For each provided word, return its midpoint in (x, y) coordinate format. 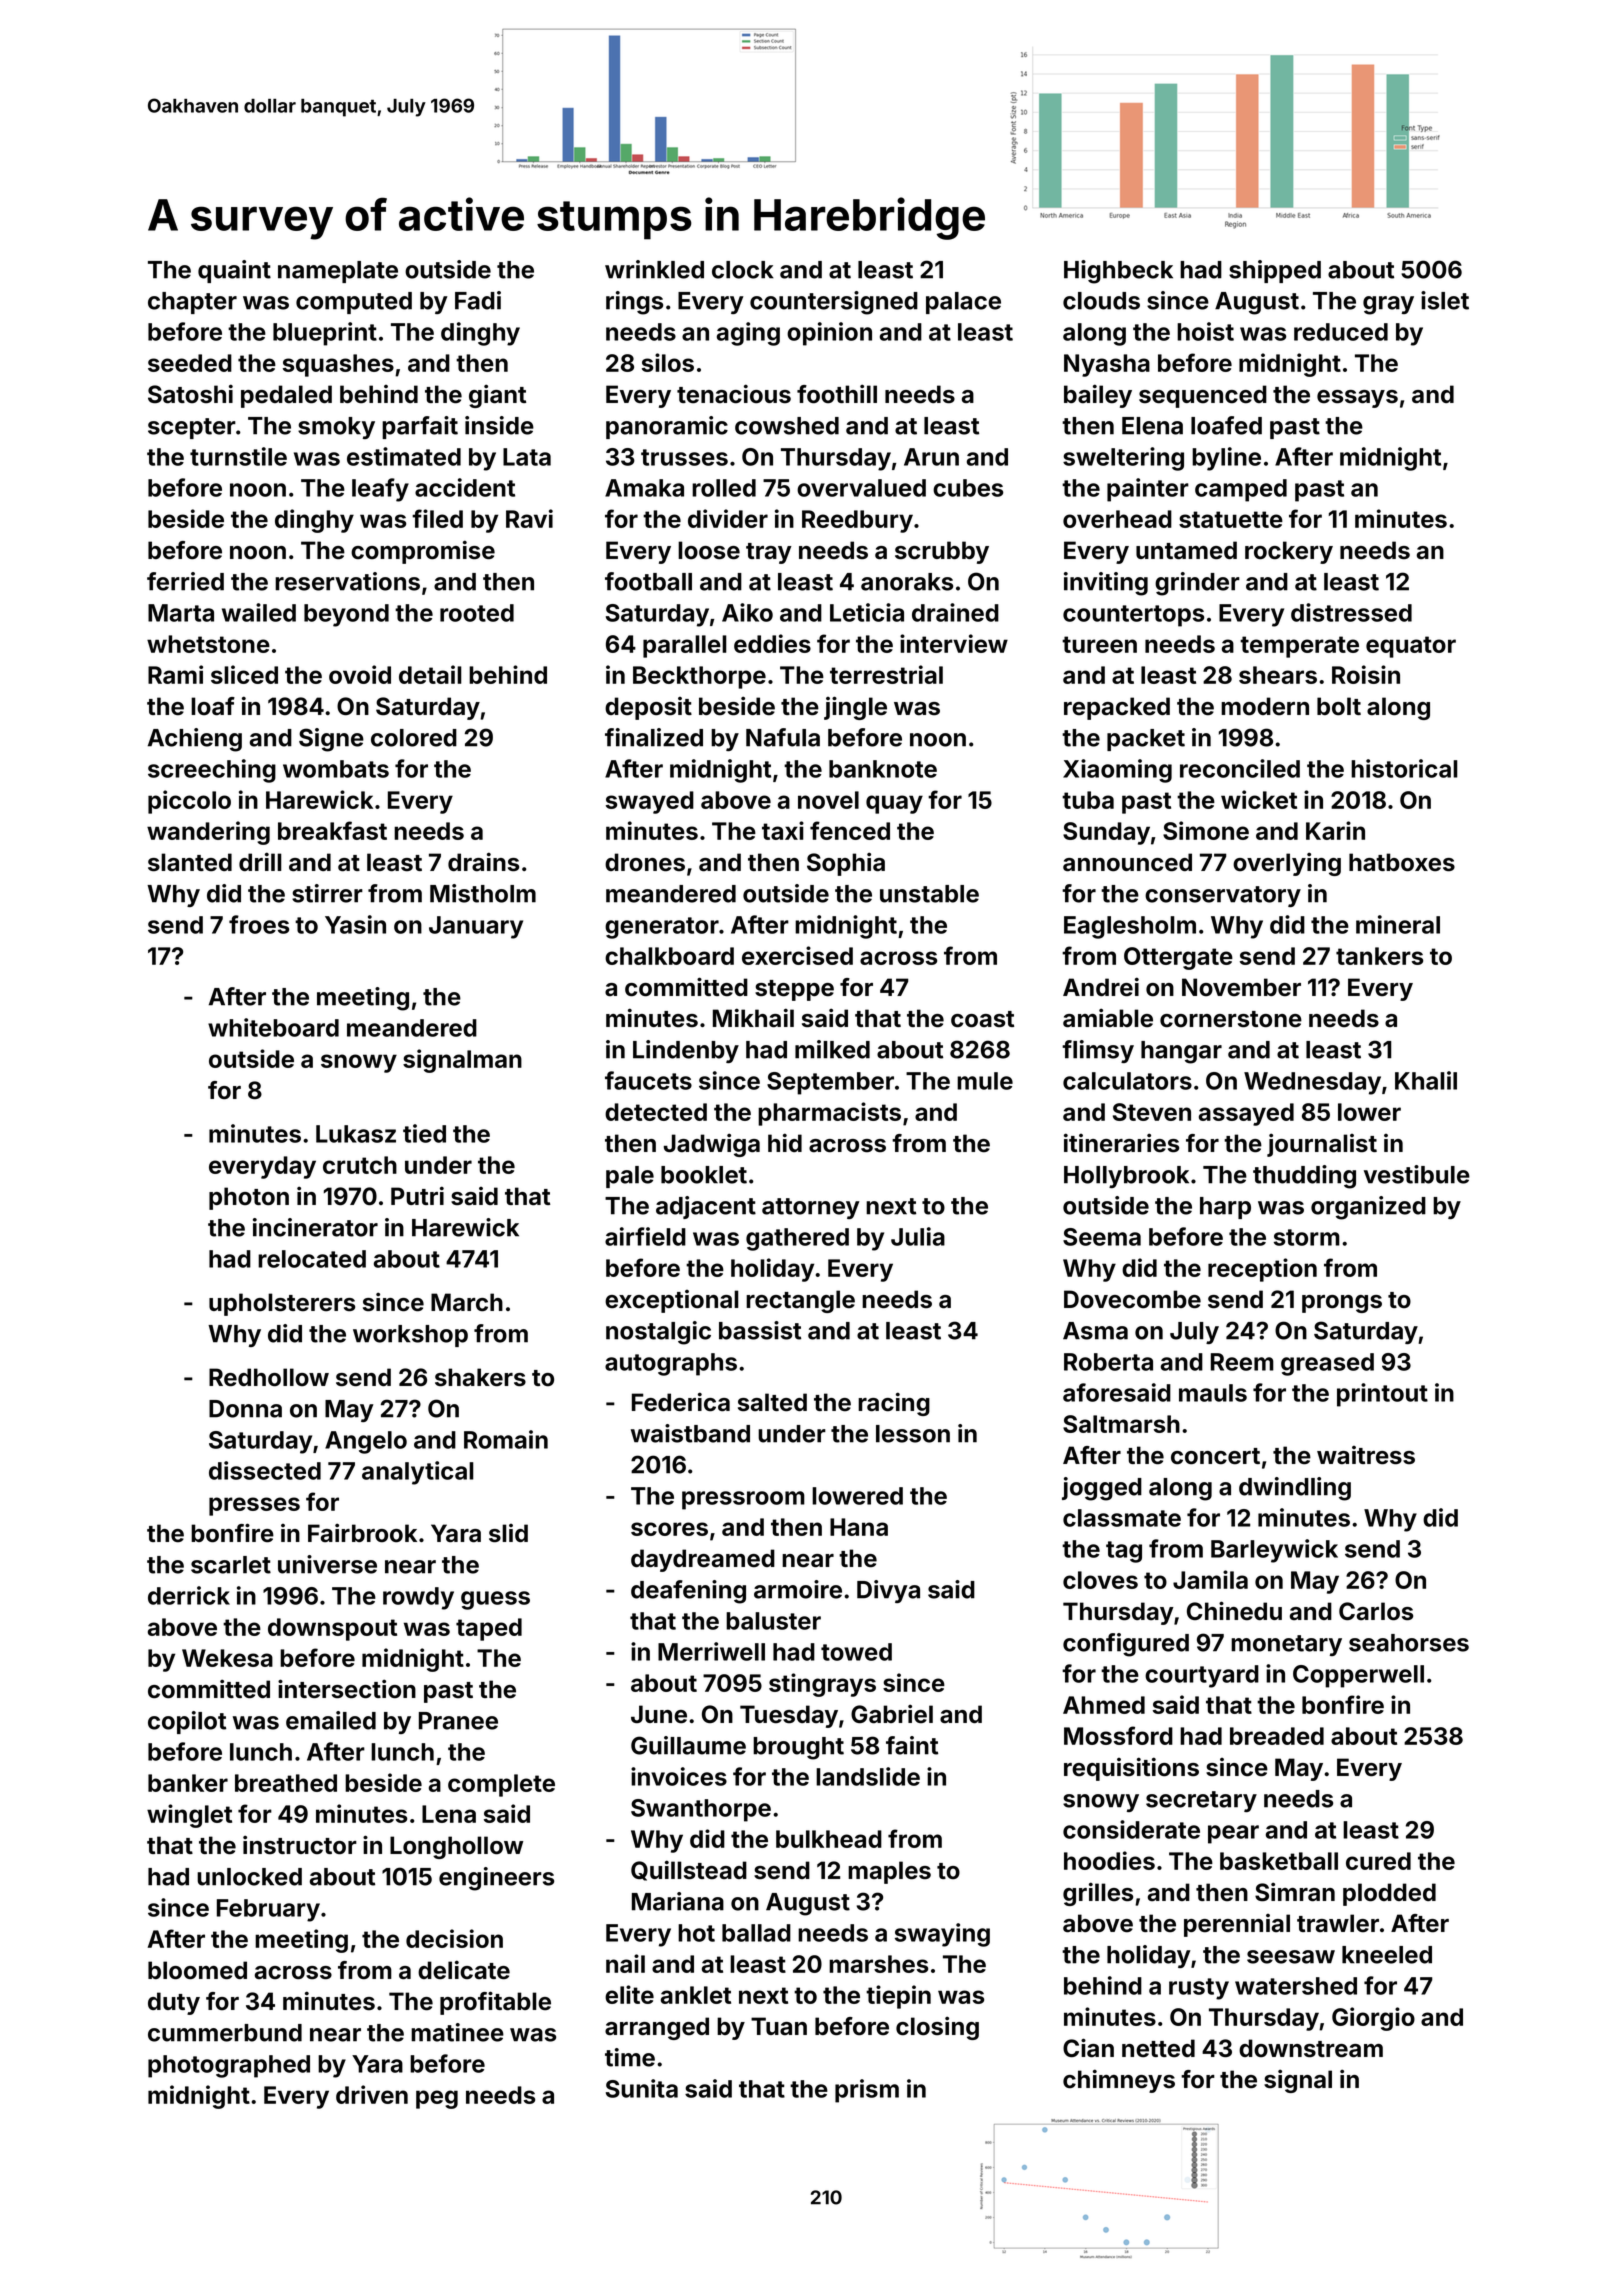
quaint (234, 271)
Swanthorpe (701, 1810)
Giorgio (1373, 2019)
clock (743, 270)
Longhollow (456, 1847)
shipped (1275, 271)
